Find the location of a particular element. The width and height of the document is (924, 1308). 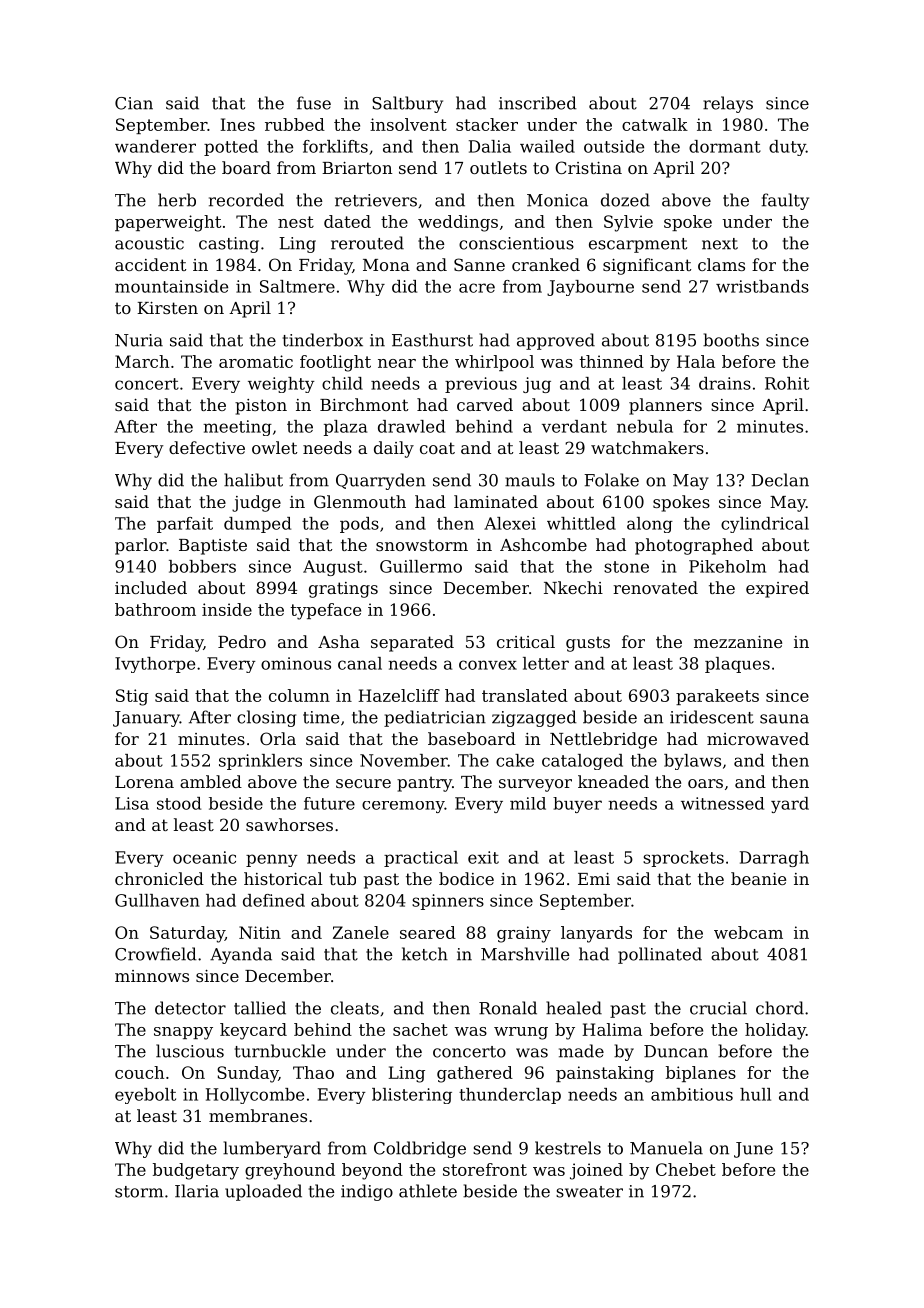

photographed is located at coordinates (694, 546).
